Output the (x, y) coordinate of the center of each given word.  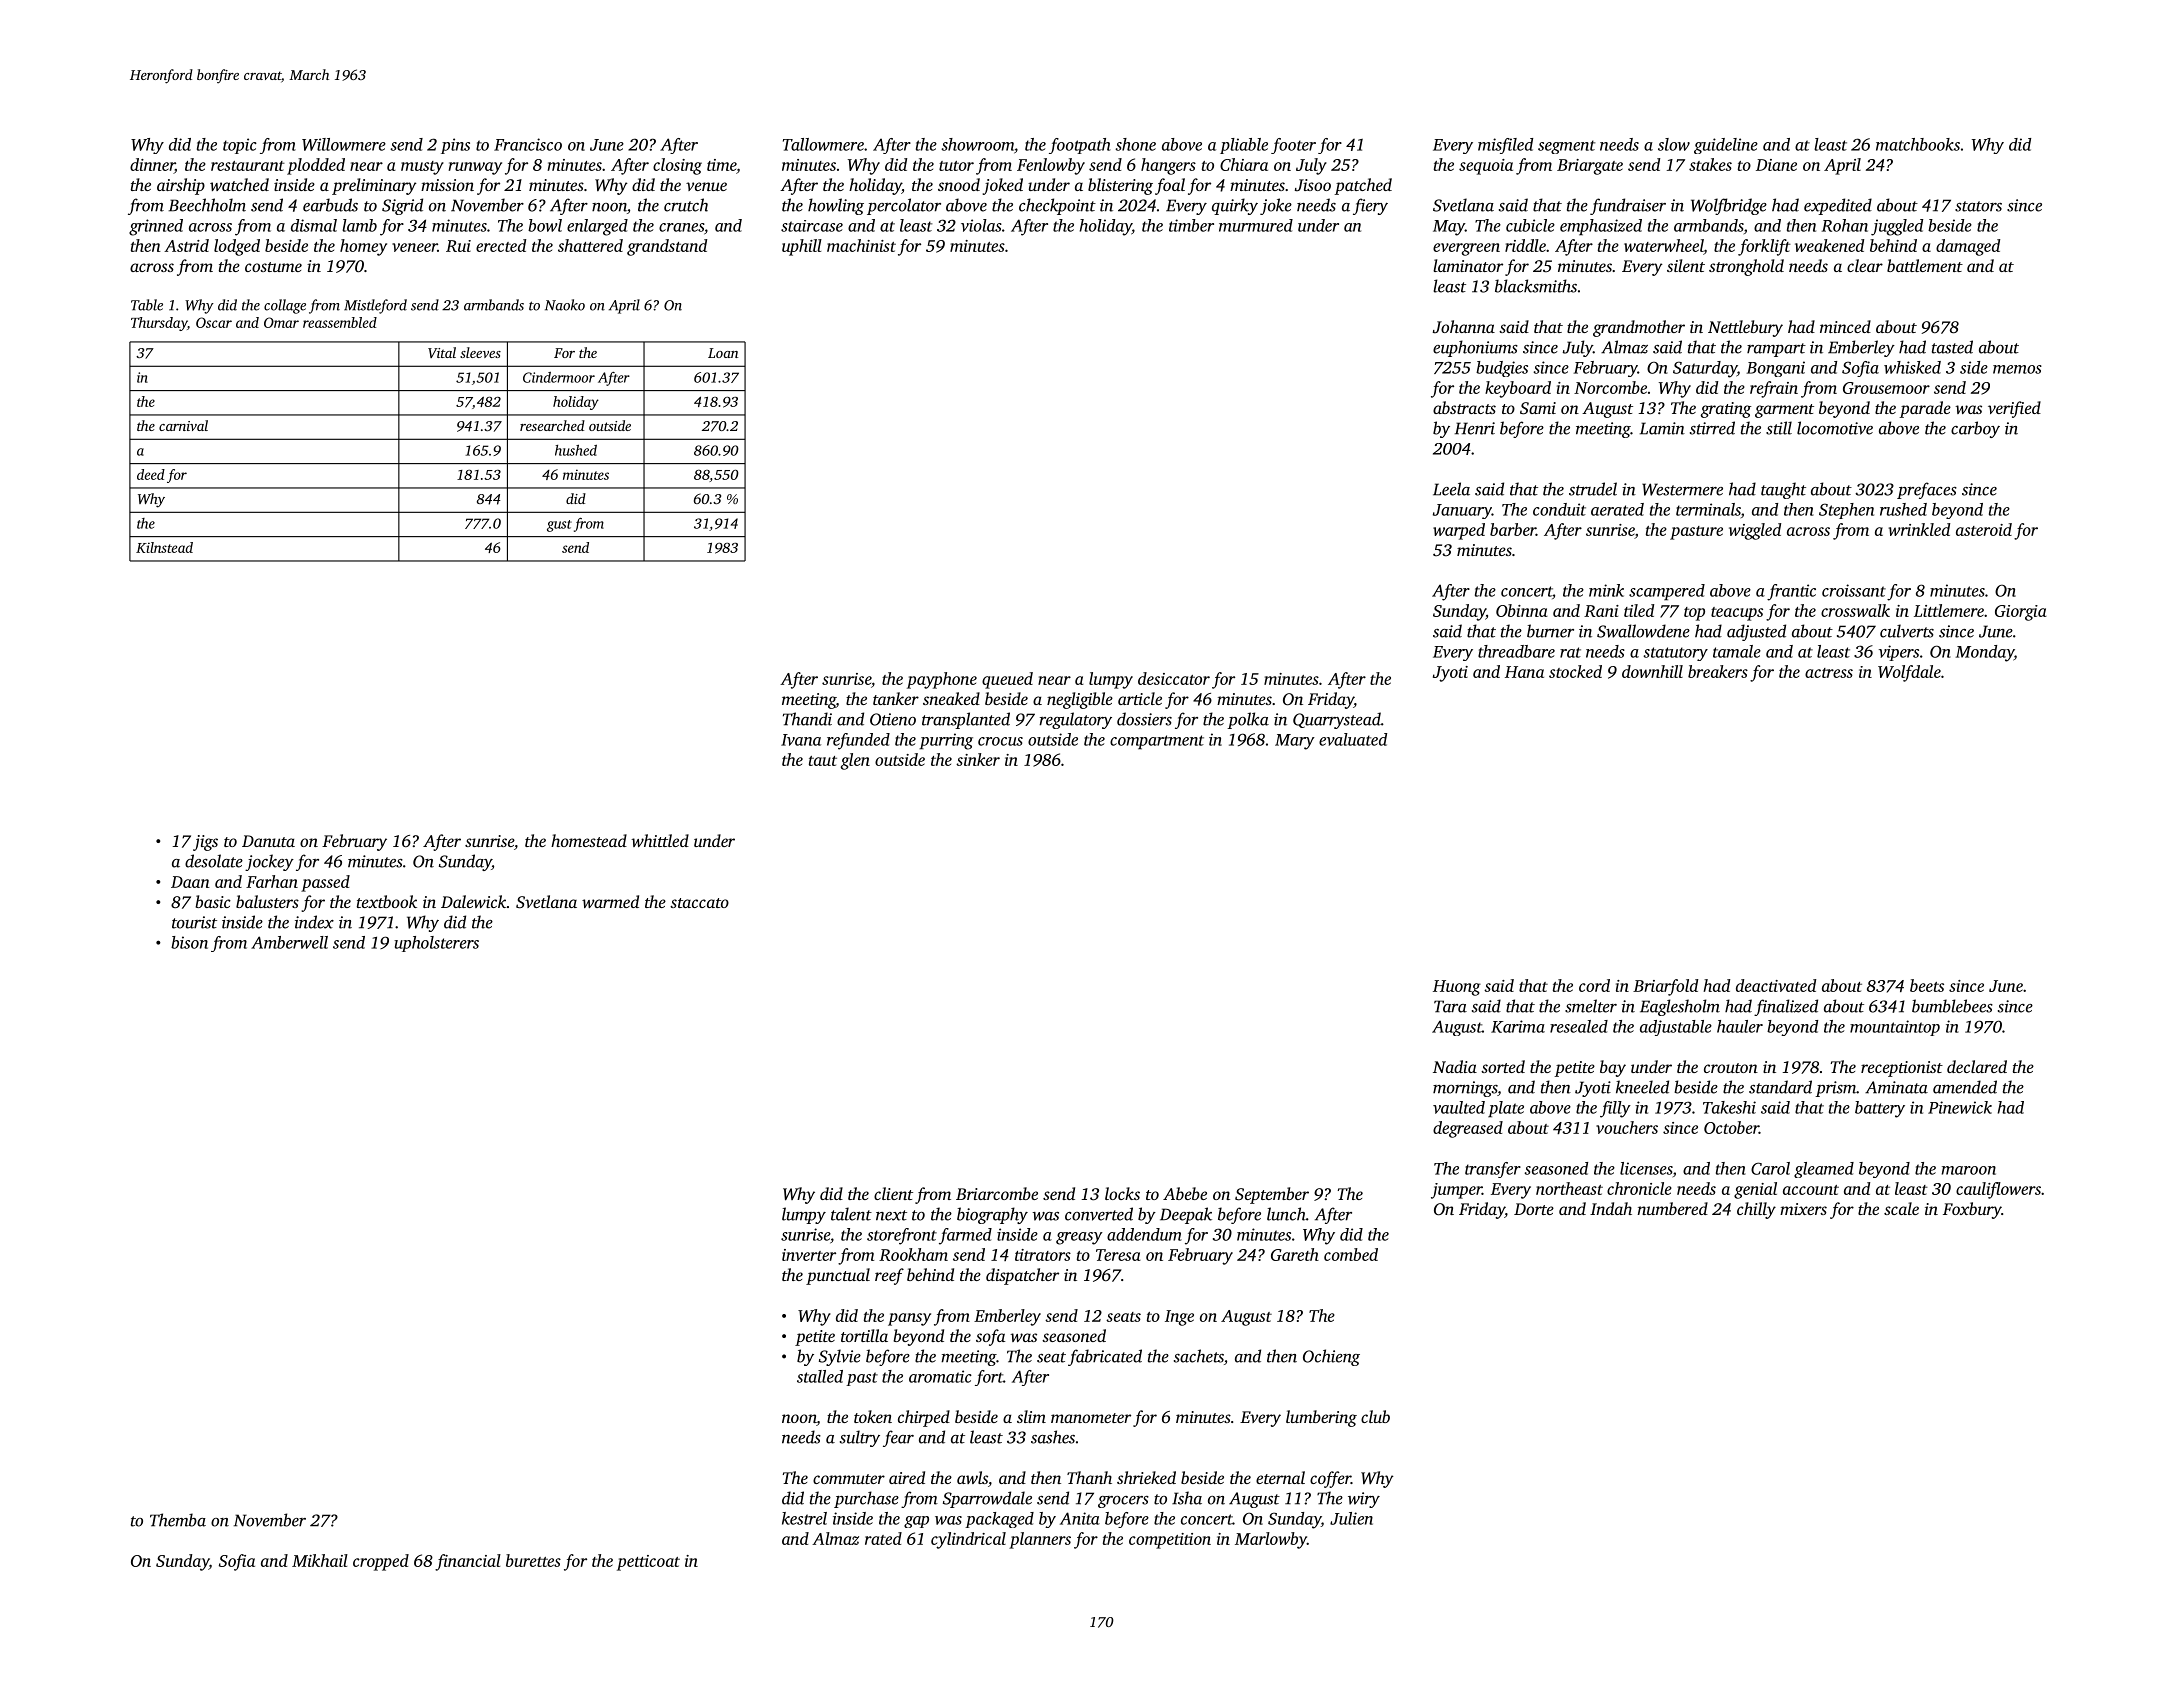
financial (468, 1562)
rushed (1903, 509)
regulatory (1075, 720)
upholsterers (436, 944)
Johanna (1464, 327)
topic (240, 146)
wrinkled (1919, 529)
